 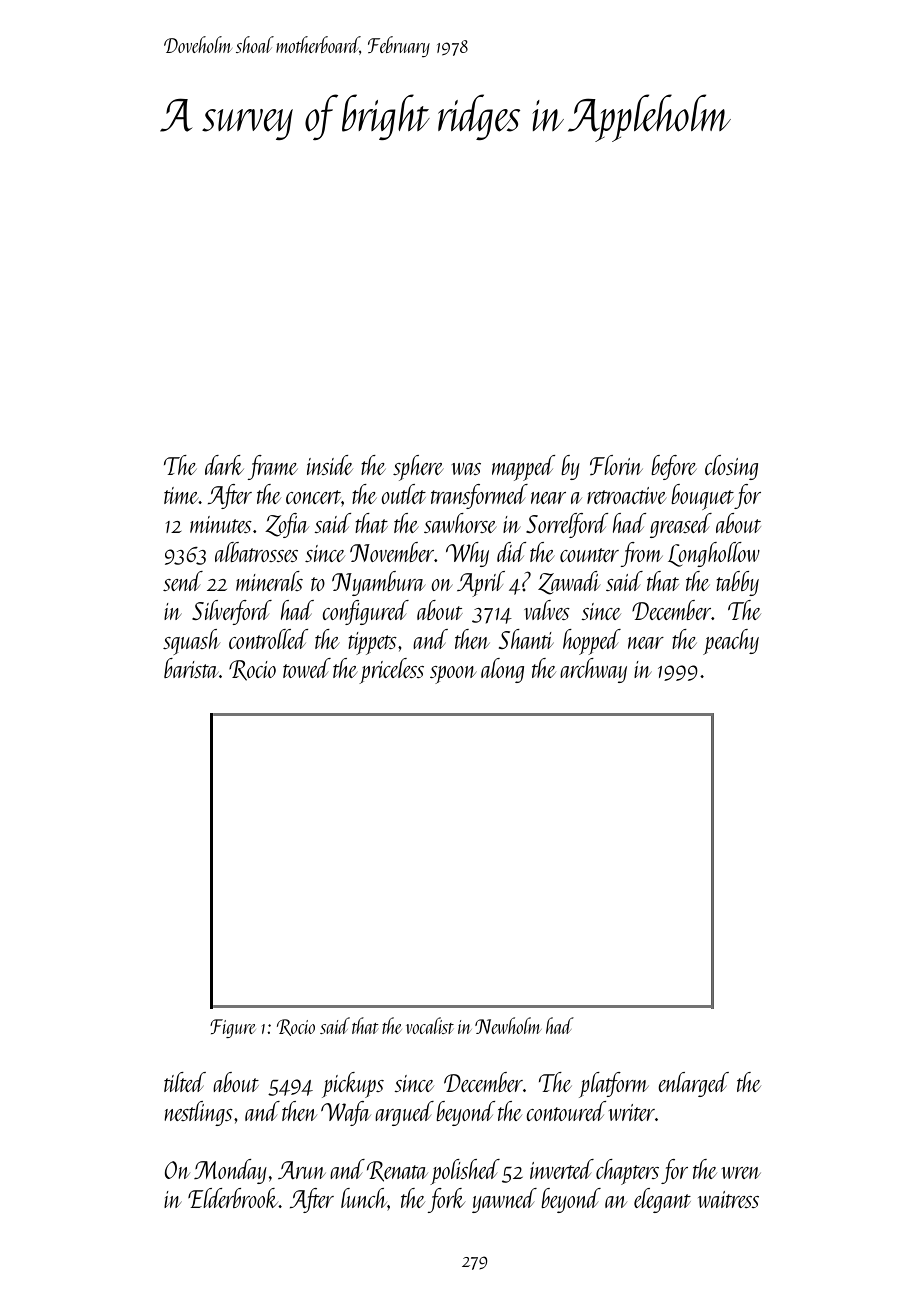 I want to click on barista, so click(x=191, y=668).
